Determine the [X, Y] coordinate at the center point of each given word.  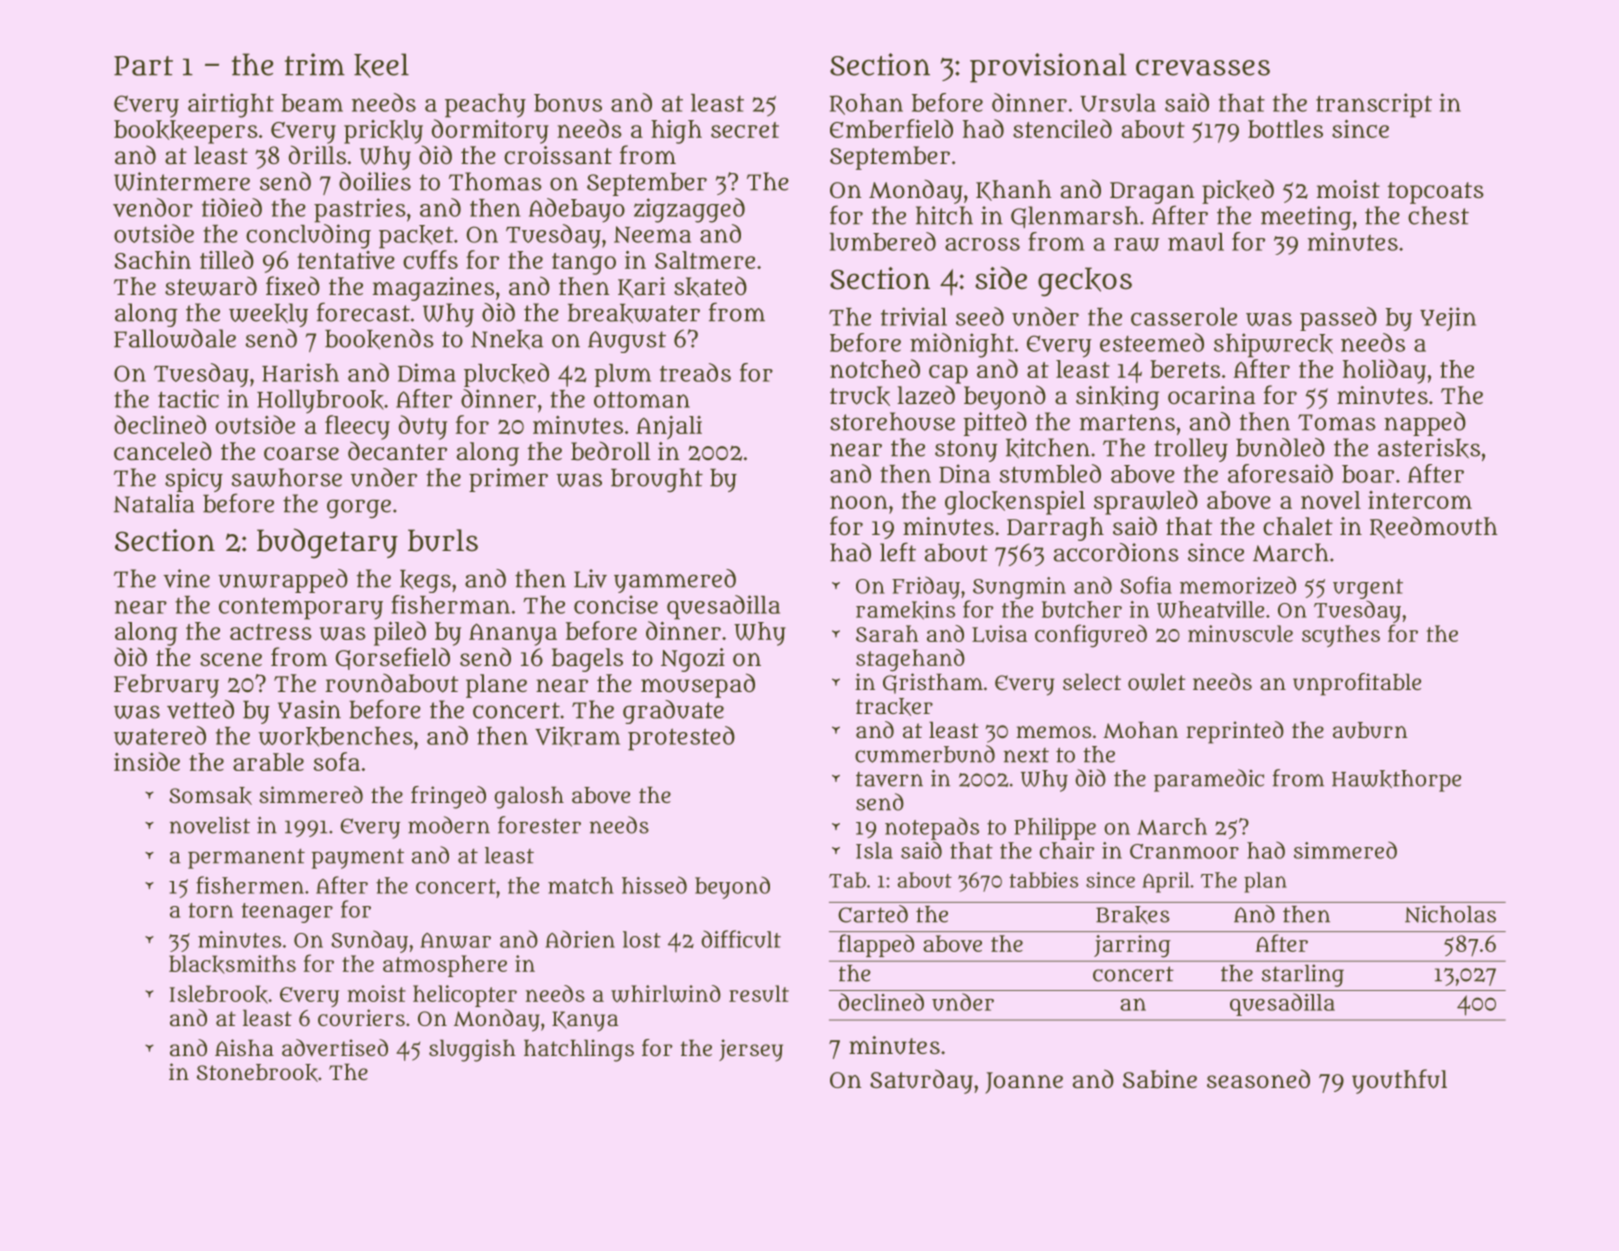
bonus [568, 103]
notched [875, 368]
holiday [1384, 371]
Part [143, 66]
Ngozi [693, 660]
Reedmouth [1434, 527]
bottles [1285, 129]
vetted [200, 709]
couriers [361, 1018]
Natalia [154, 503]
